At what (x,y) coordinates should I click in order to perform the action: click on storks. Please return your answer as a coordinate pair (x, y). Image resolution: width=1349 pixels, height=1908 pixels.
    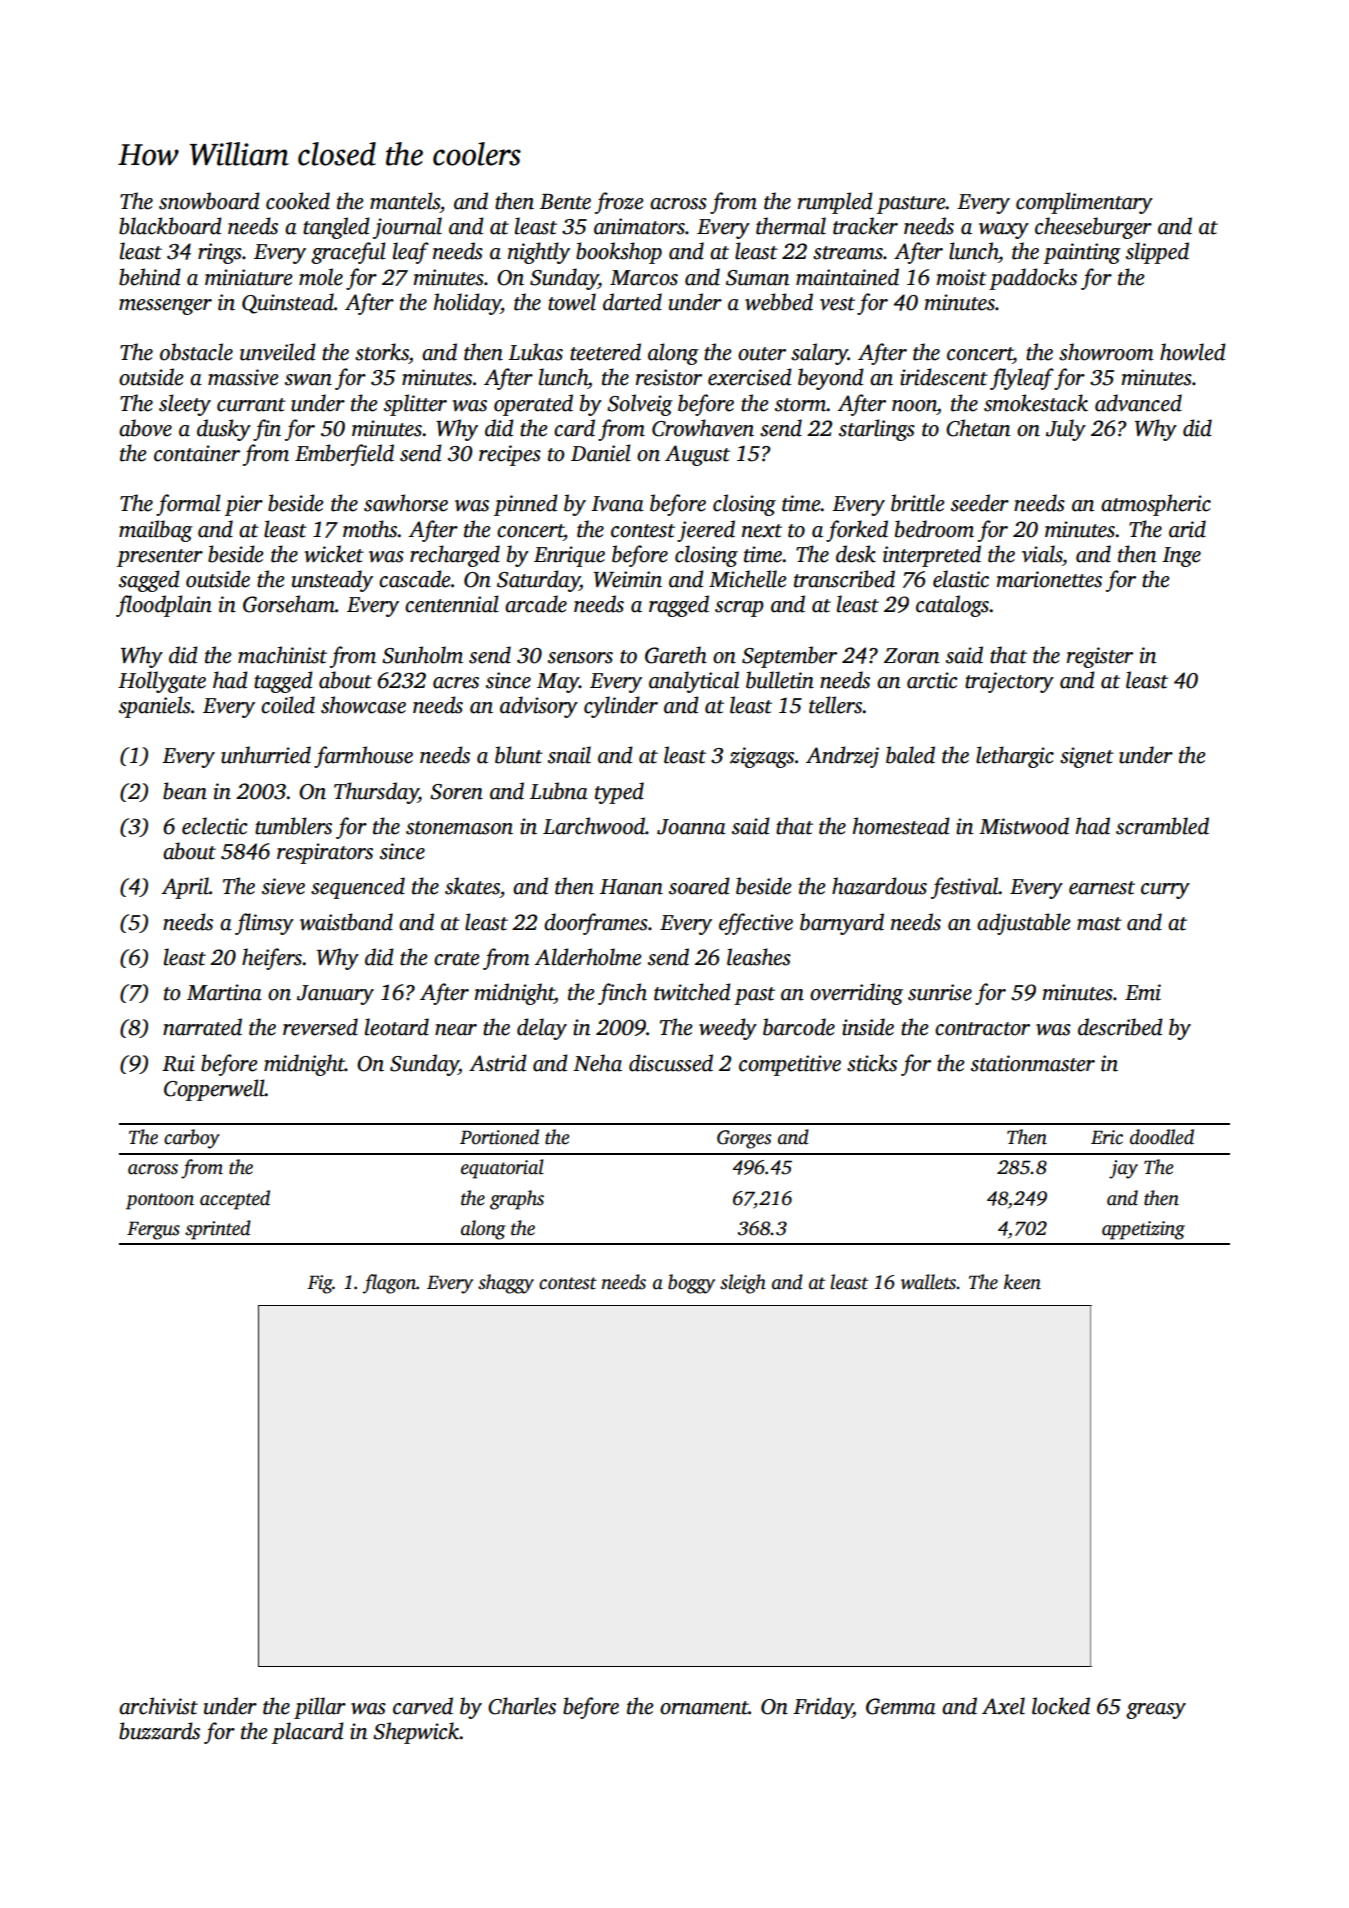
    Looking at the image, I should click on (382, 352).
